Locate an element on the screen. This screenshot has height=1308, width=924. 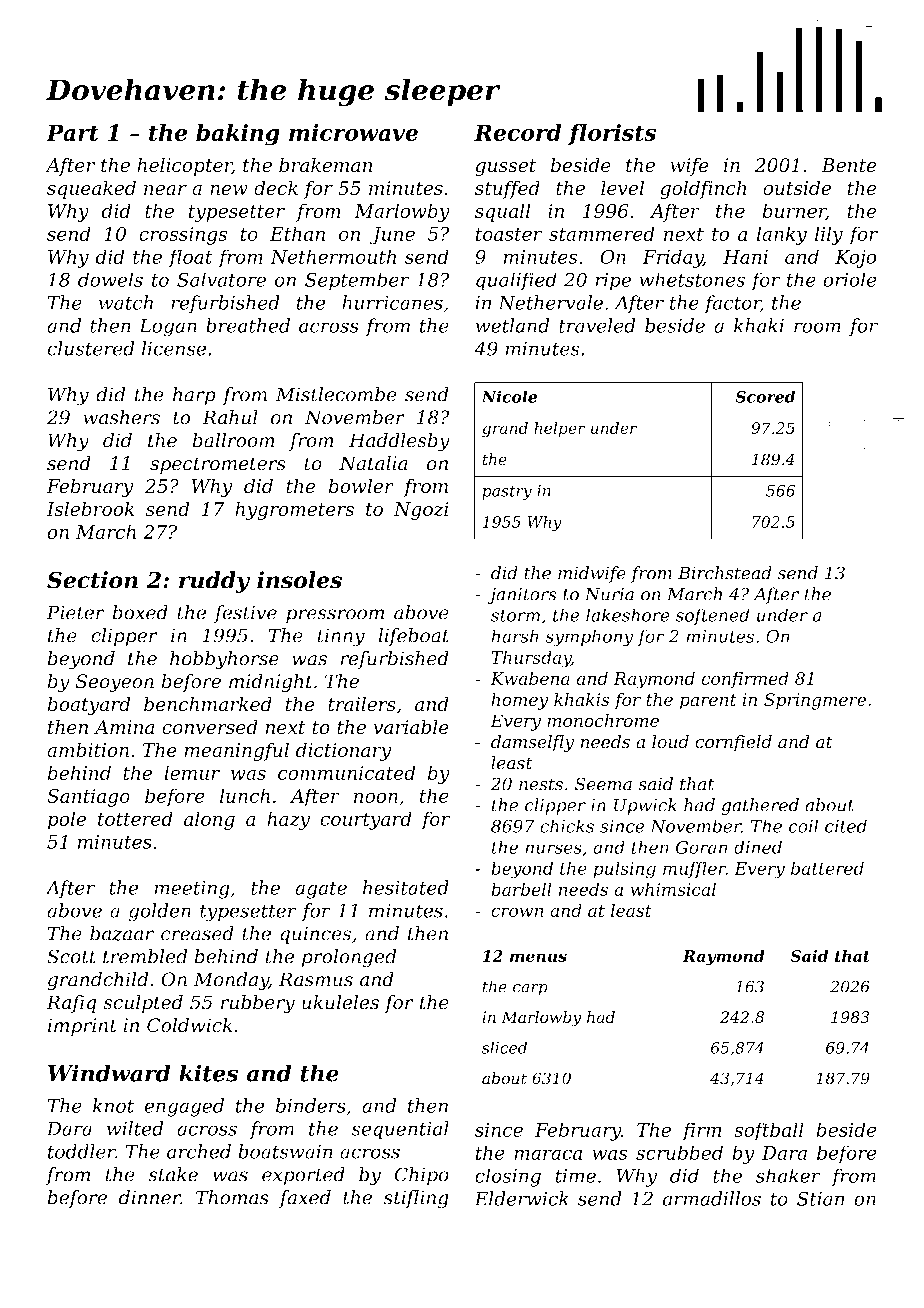
quinces is located at coordinates (315, 935).
